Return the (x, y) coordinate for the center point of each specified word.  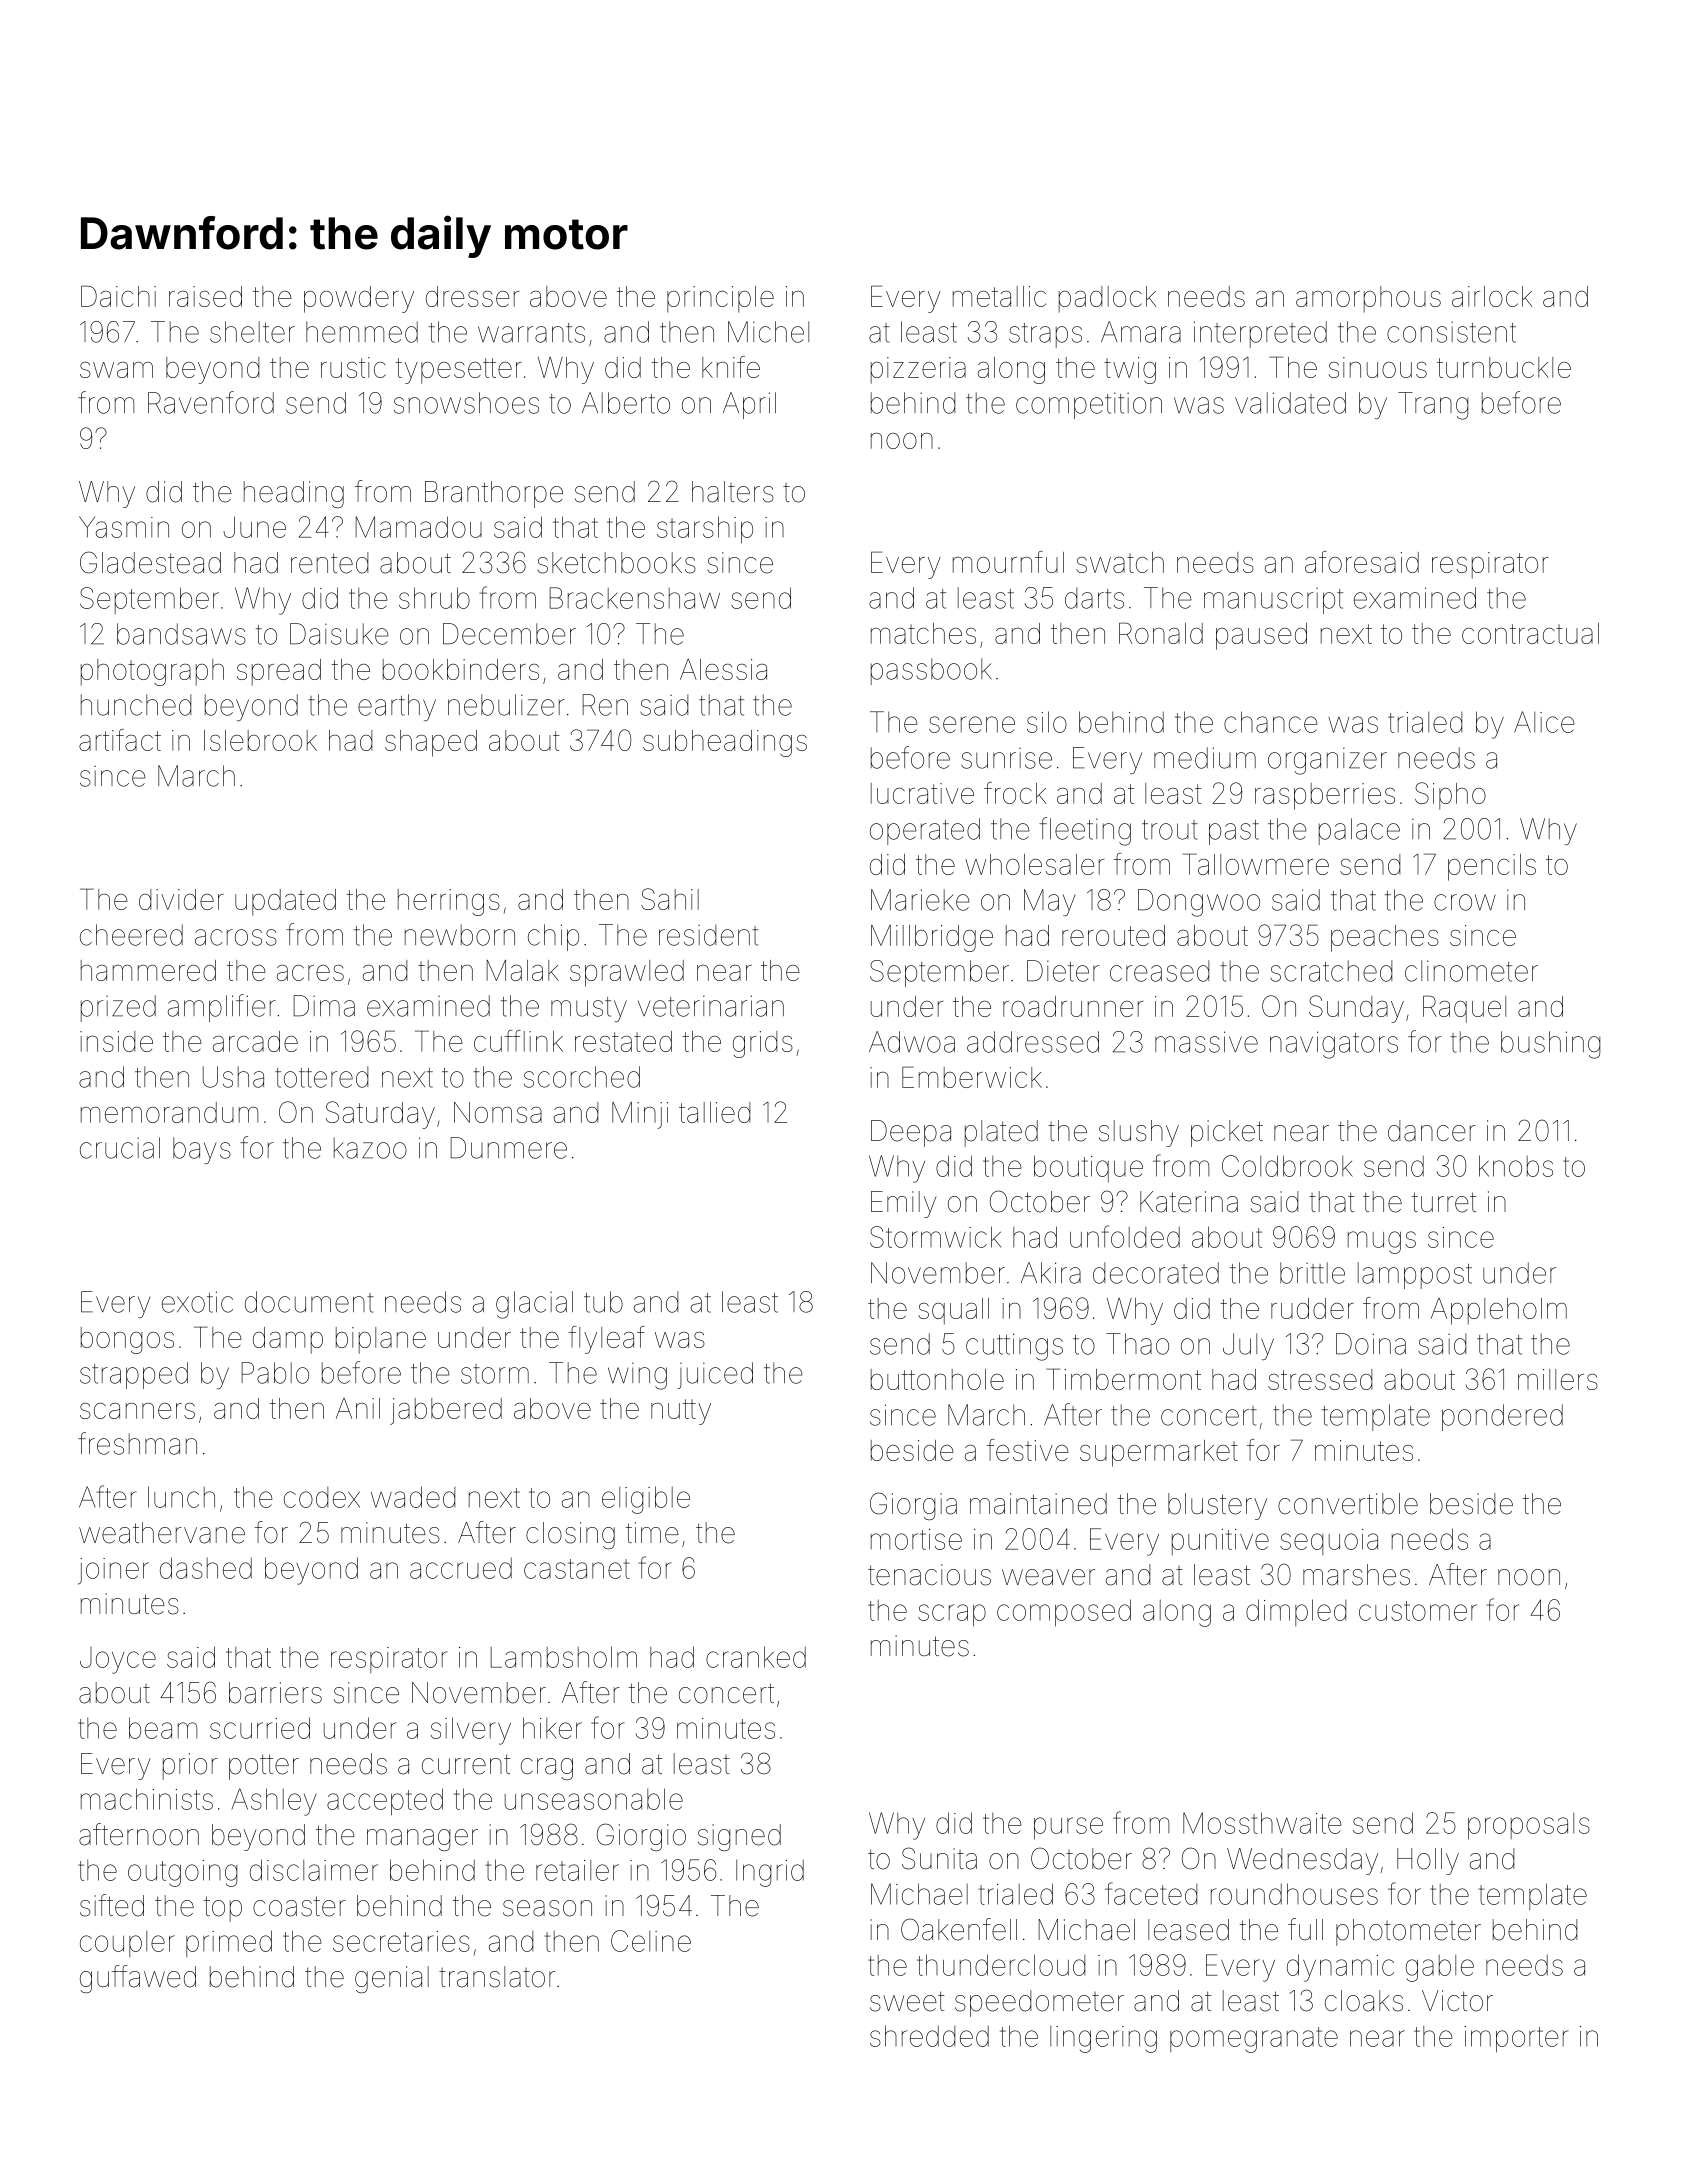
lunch (181, 1497)
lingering (1103, 2039)
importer (1517, 2039)
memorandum (169, 1112)
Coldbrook (1287, 1166)
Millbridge (932, 938)
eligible (646, 1500)
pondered (1502, 1417)
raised (205, 296)
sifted (112, 1905)
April (749, 405)
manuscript (1273, 601)
